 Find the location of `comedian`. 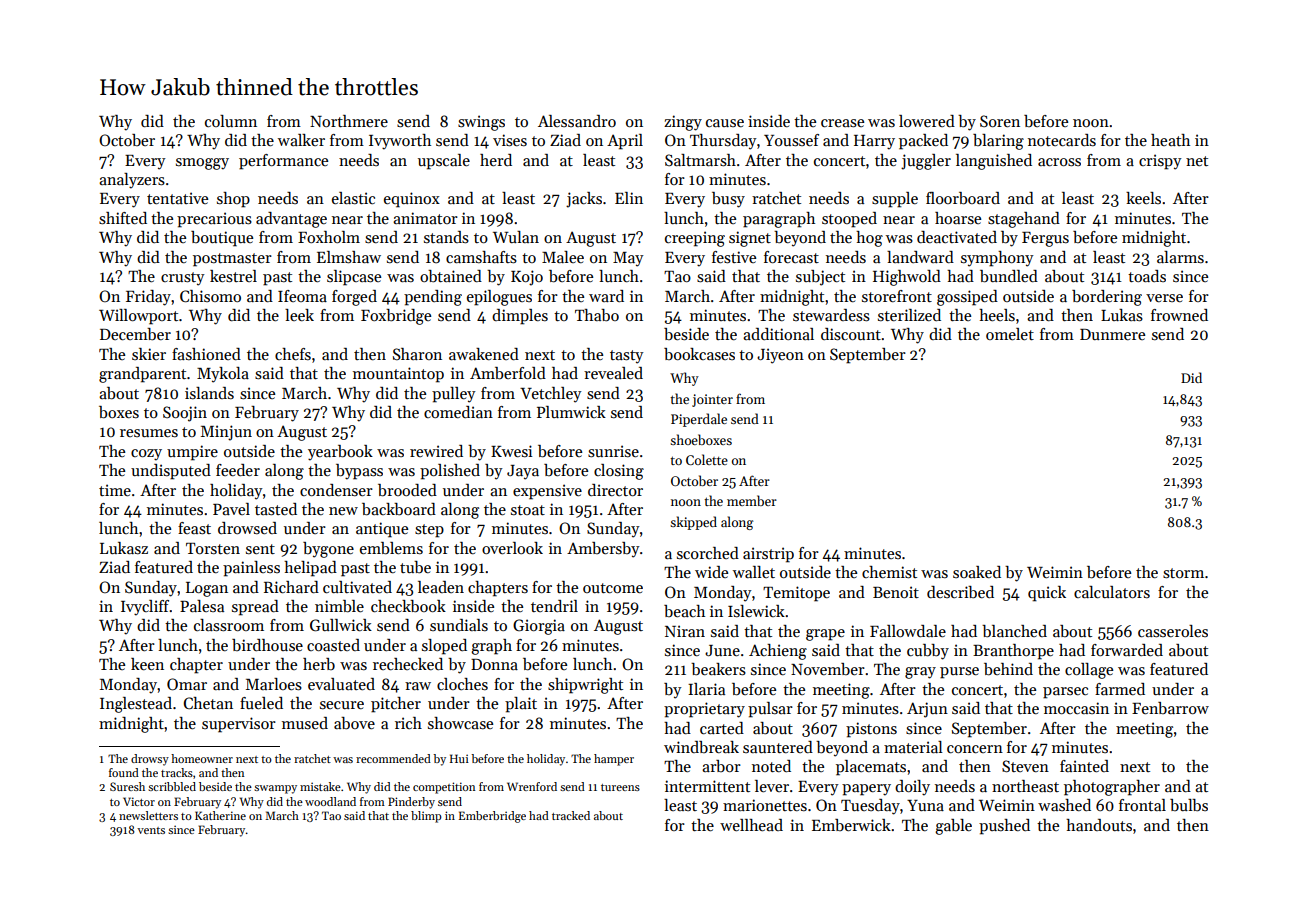

comedian is located at coordinates (458, 412).
